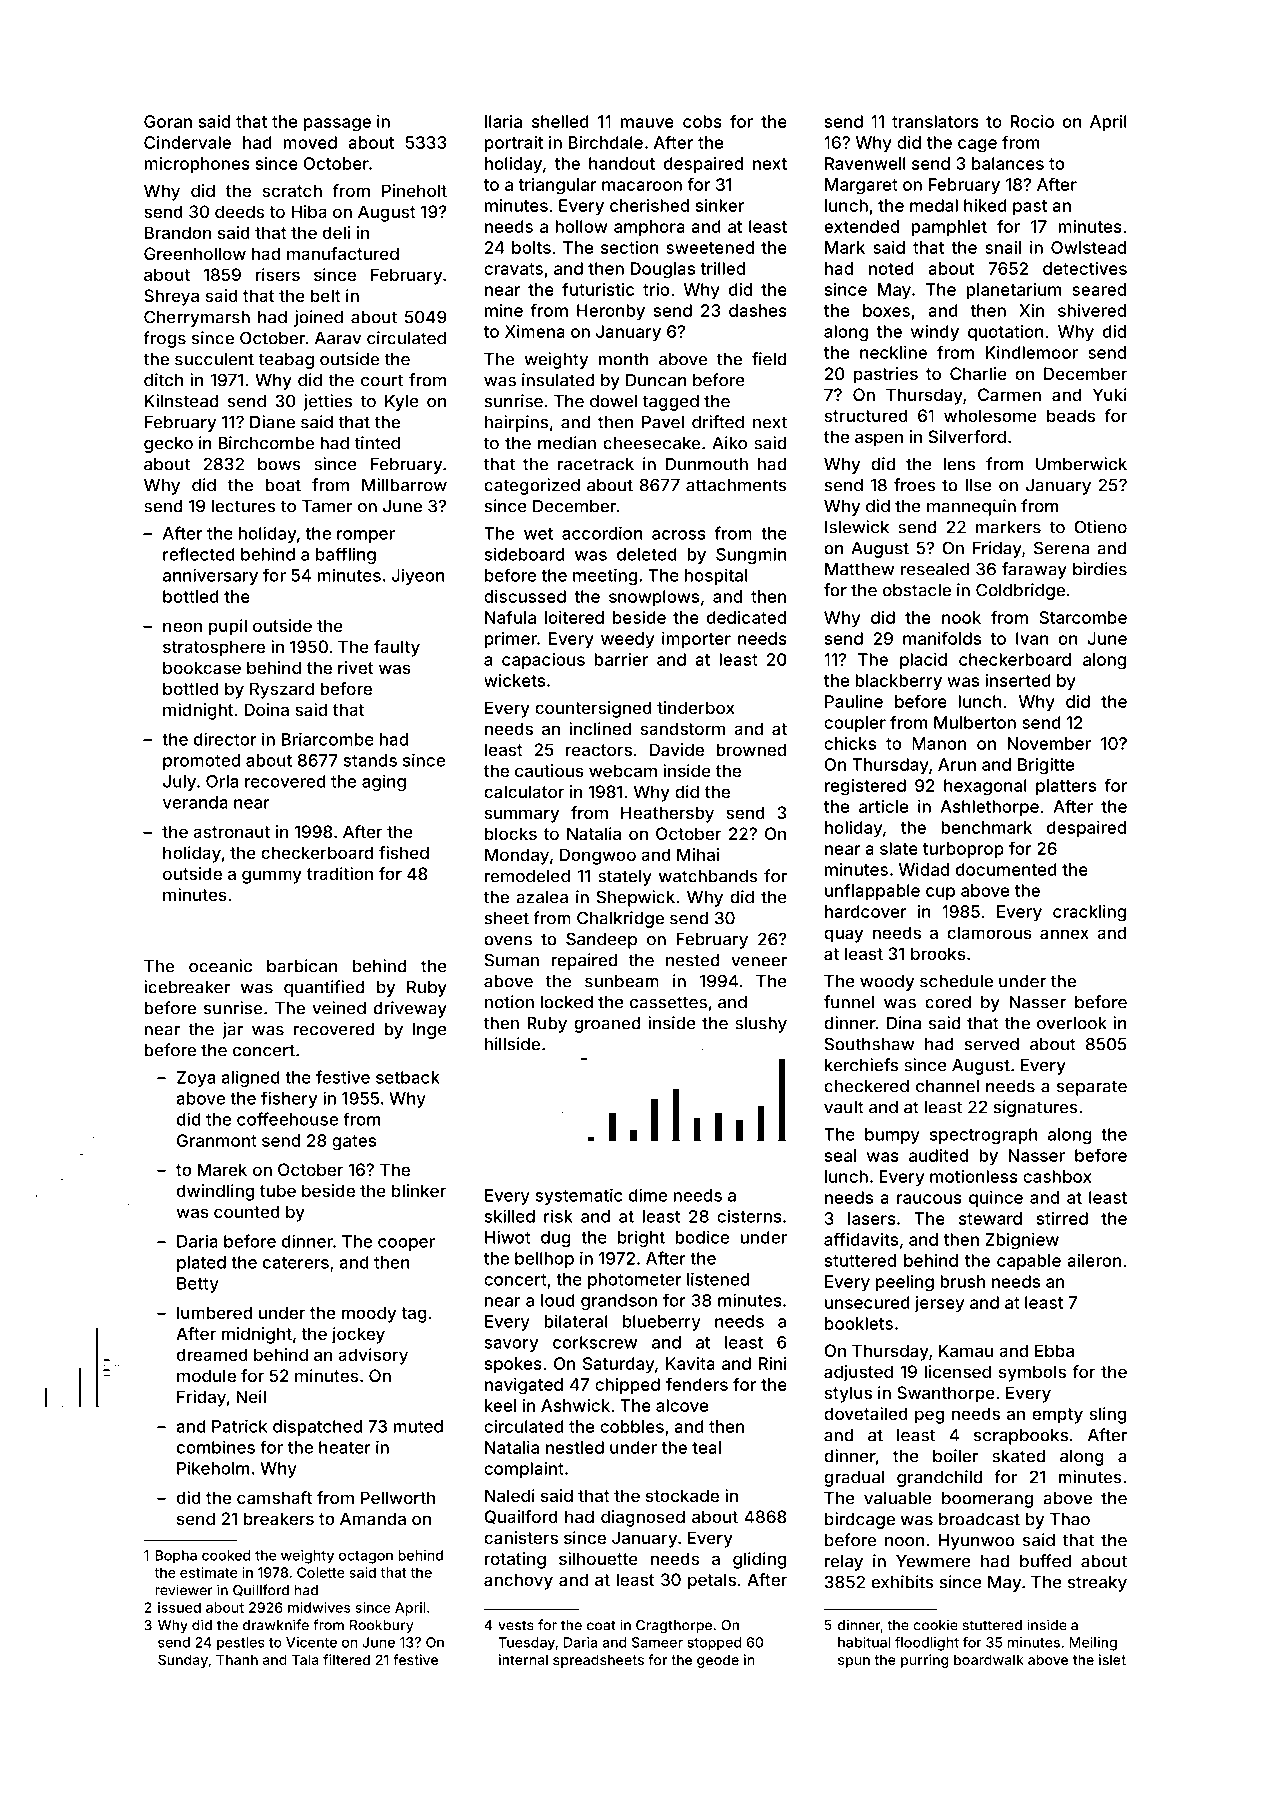  Describe the element at coordinates (607, 1025) in the screenshot. I see `groaned` at that location.
